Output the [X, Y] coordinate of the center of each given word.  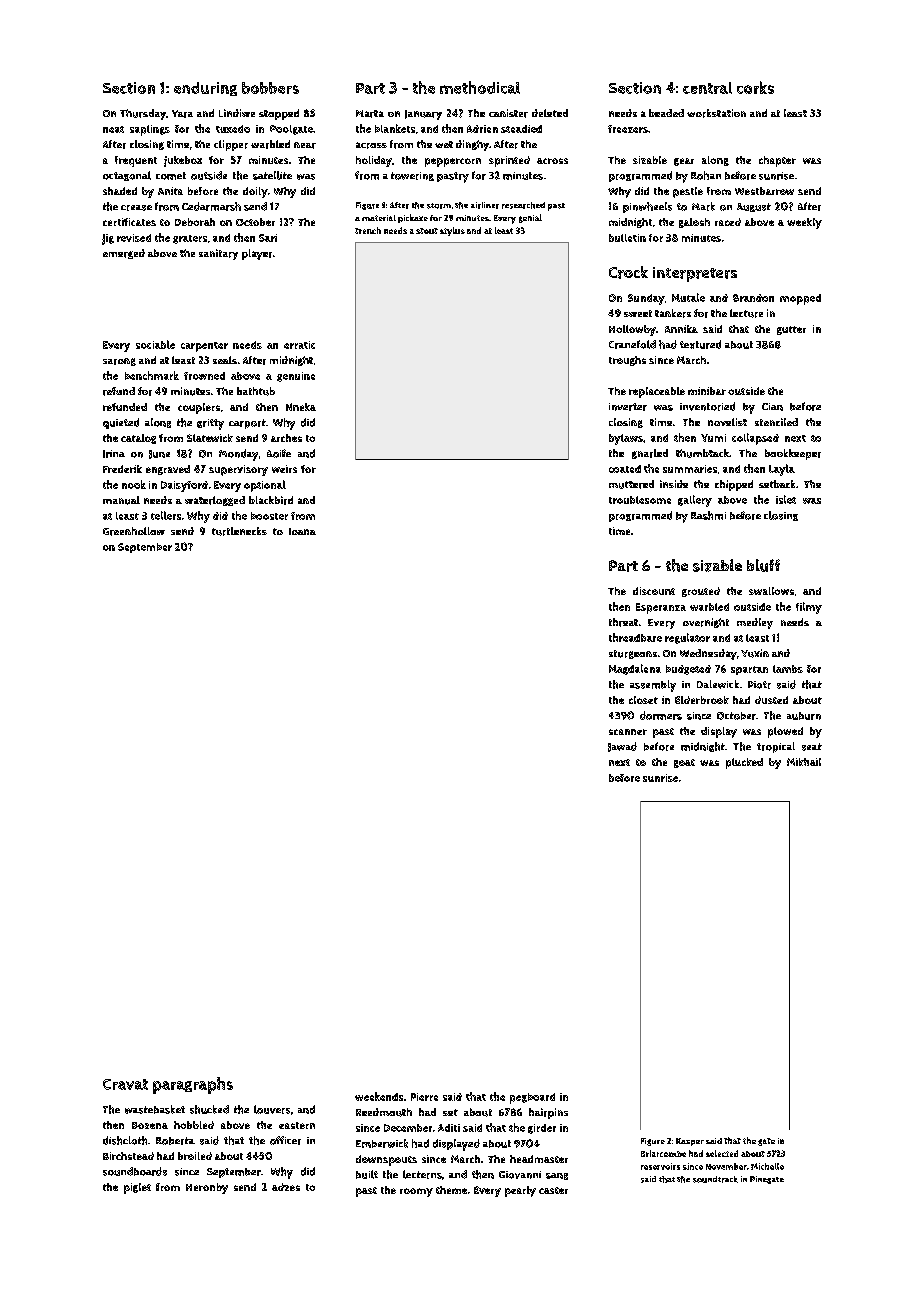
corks [755, 87]
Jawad [622, 747]
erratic [299, 345]
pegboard [532, 1098]
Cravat [125, 1084]
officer [285, 1140]
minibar [707, 391]
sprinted [509, 161]
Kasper [690, 1142]
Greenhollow [134, 531]
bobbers [270, 88]
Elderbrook [702, 700]
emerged [124, 254]
